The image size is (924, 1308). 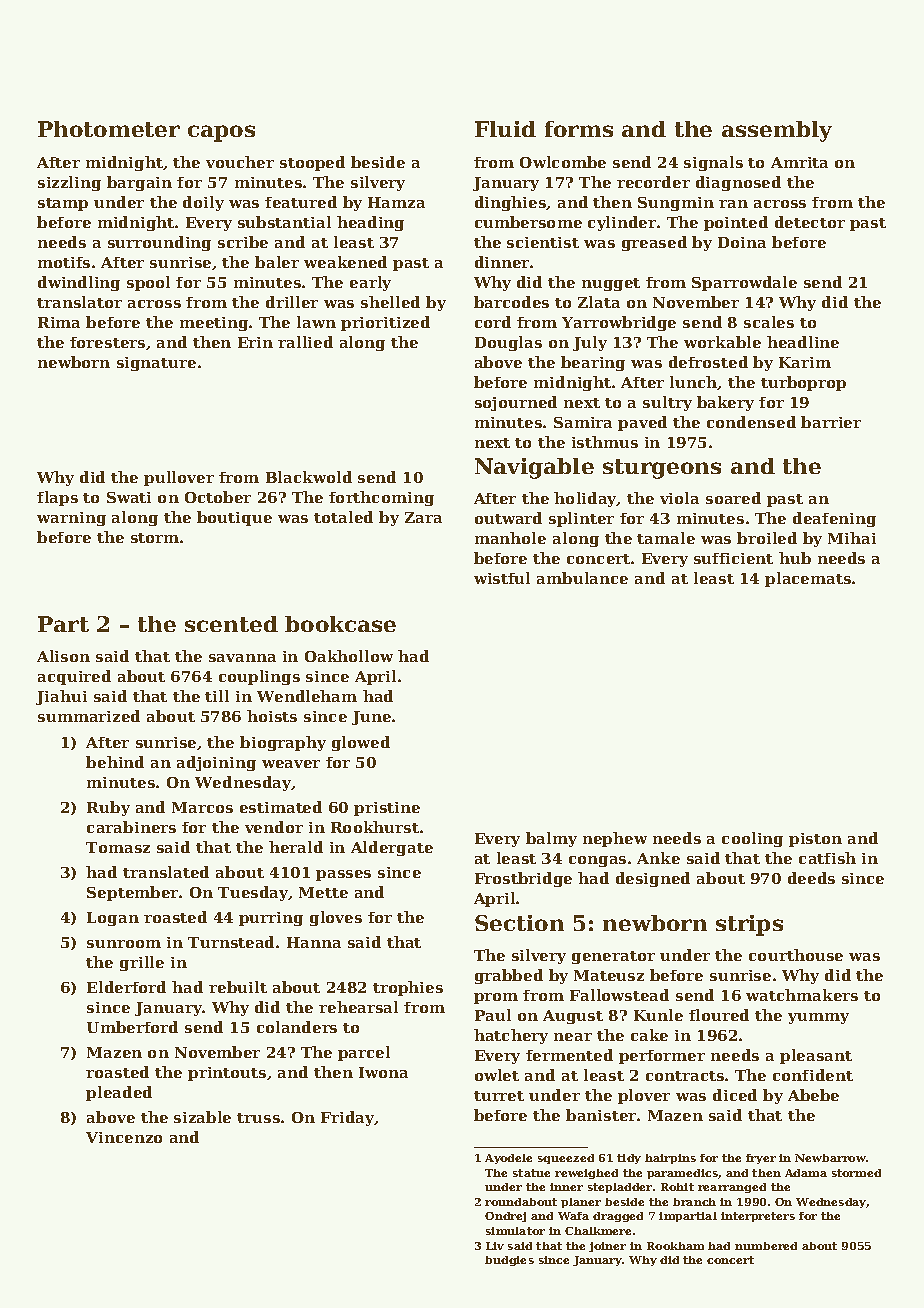 I want to click on detector, so click(x=810, y=222).
